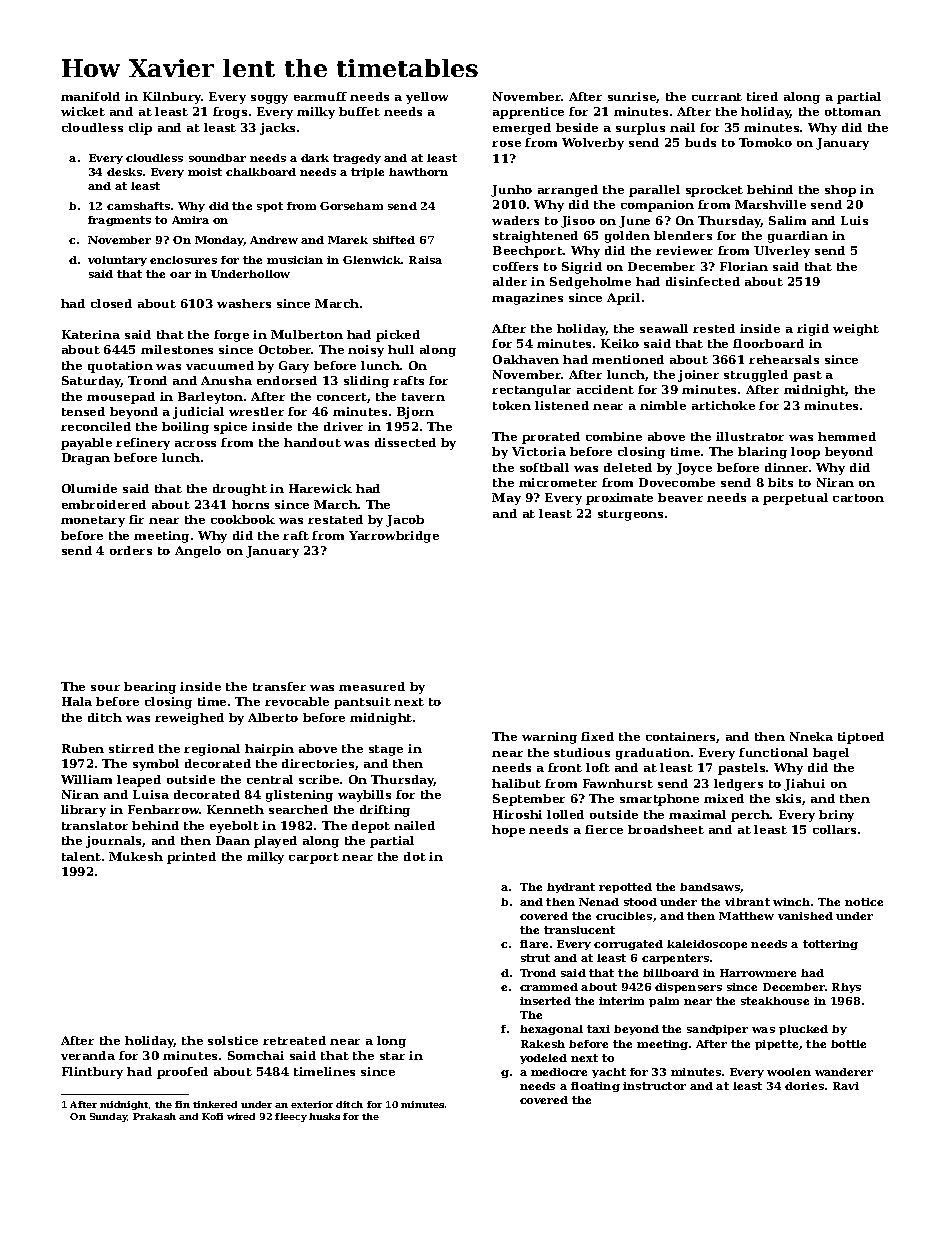  Describe the element at coordinates (121, 398) in the screenshot. I see `mousepad` at that location.
